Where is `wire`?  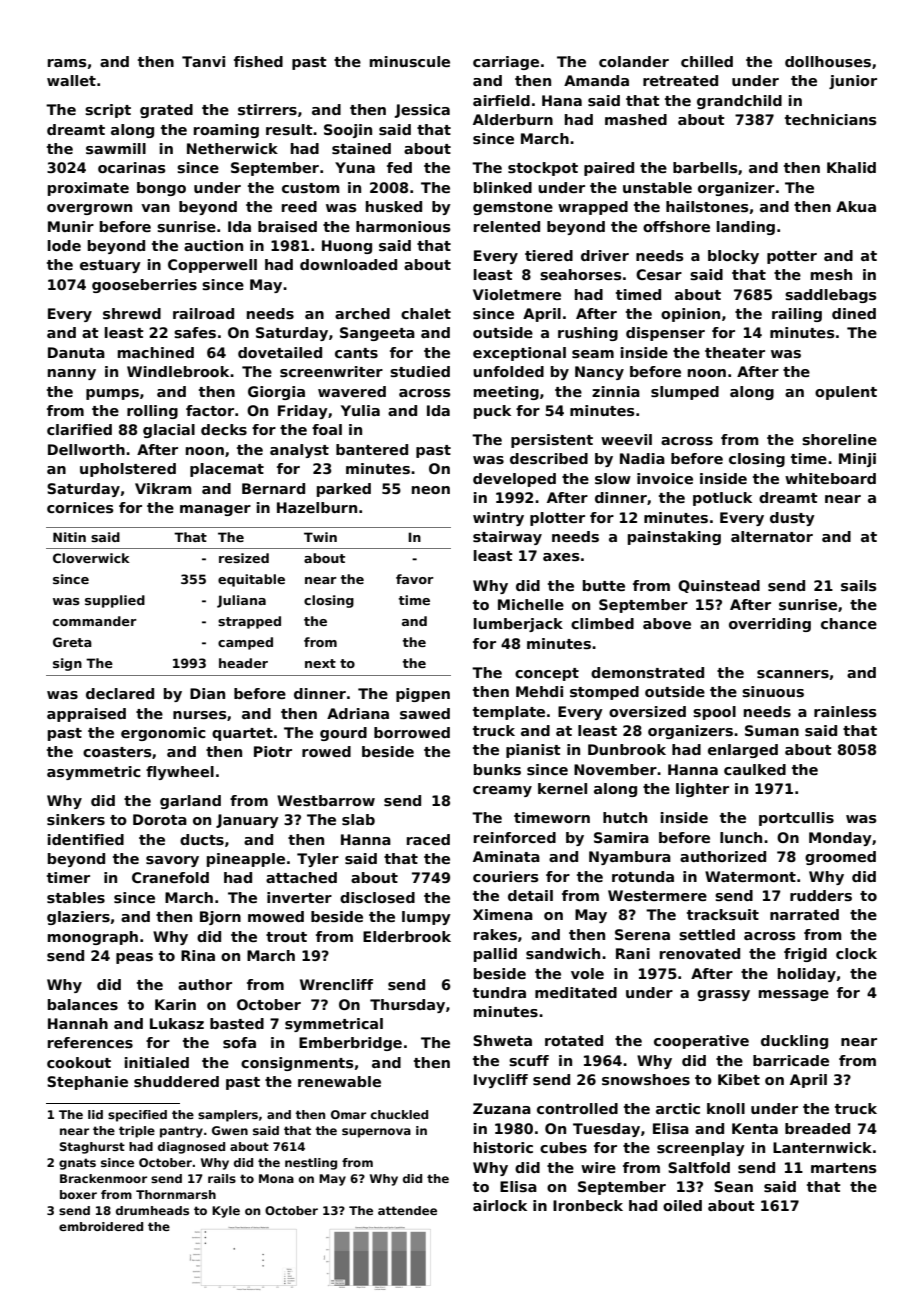
wire is located at coordinates (598, 1167).
